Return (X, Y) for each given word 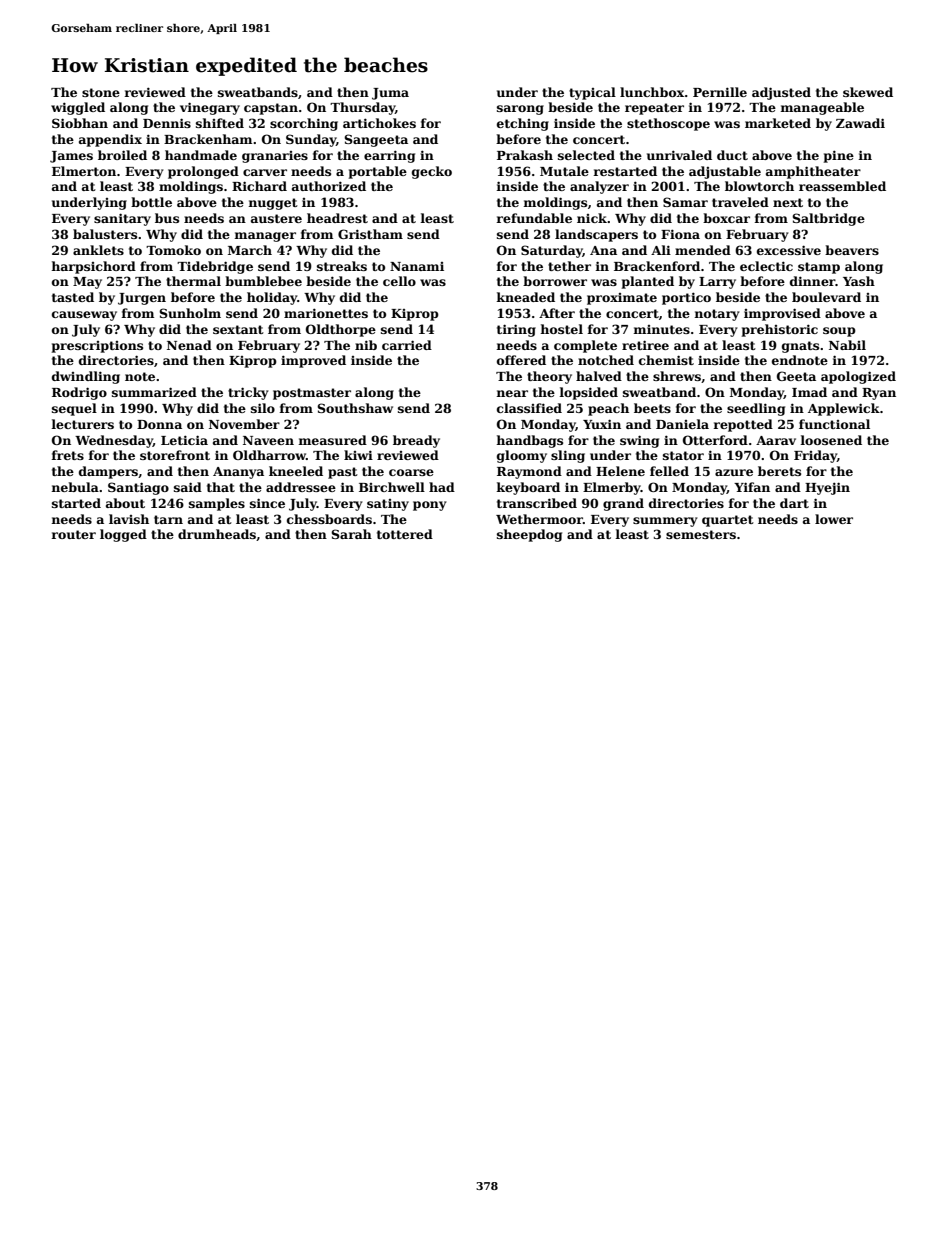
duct (732, 155)
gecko (432, 172)
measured (332, 440)
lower (834, 519)
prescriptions (97, 347)
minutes (661, 329)
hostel (561, 329)
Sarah (351, 534)
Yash (859, 281)
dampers (108, 472)
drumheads (217, 534)
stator (683, 455)
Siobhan (80, 123)
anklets (98, 250)
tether (569, 266)
